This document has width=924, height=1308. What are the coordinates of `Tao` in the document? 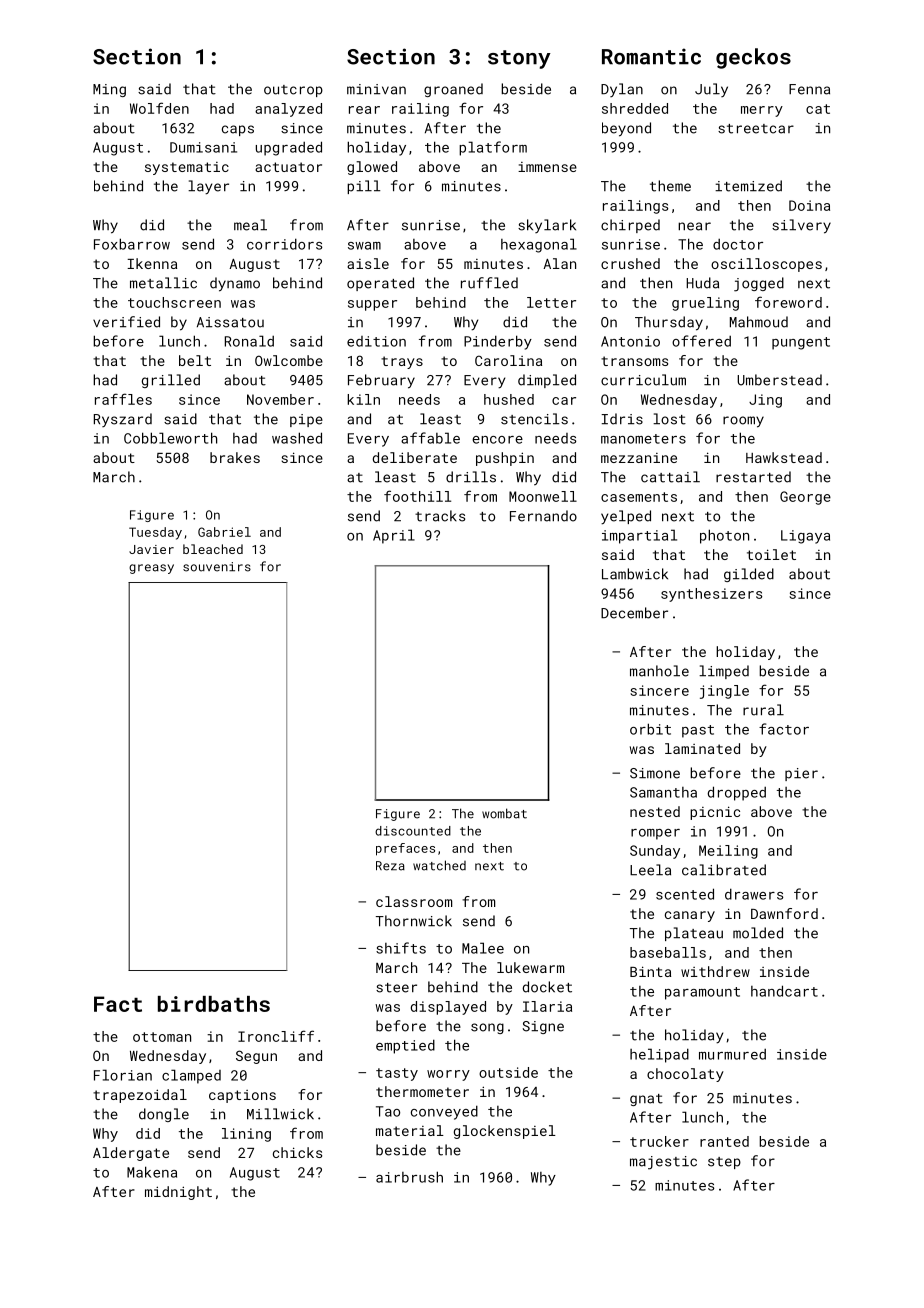 It's located at (388, 1111).
